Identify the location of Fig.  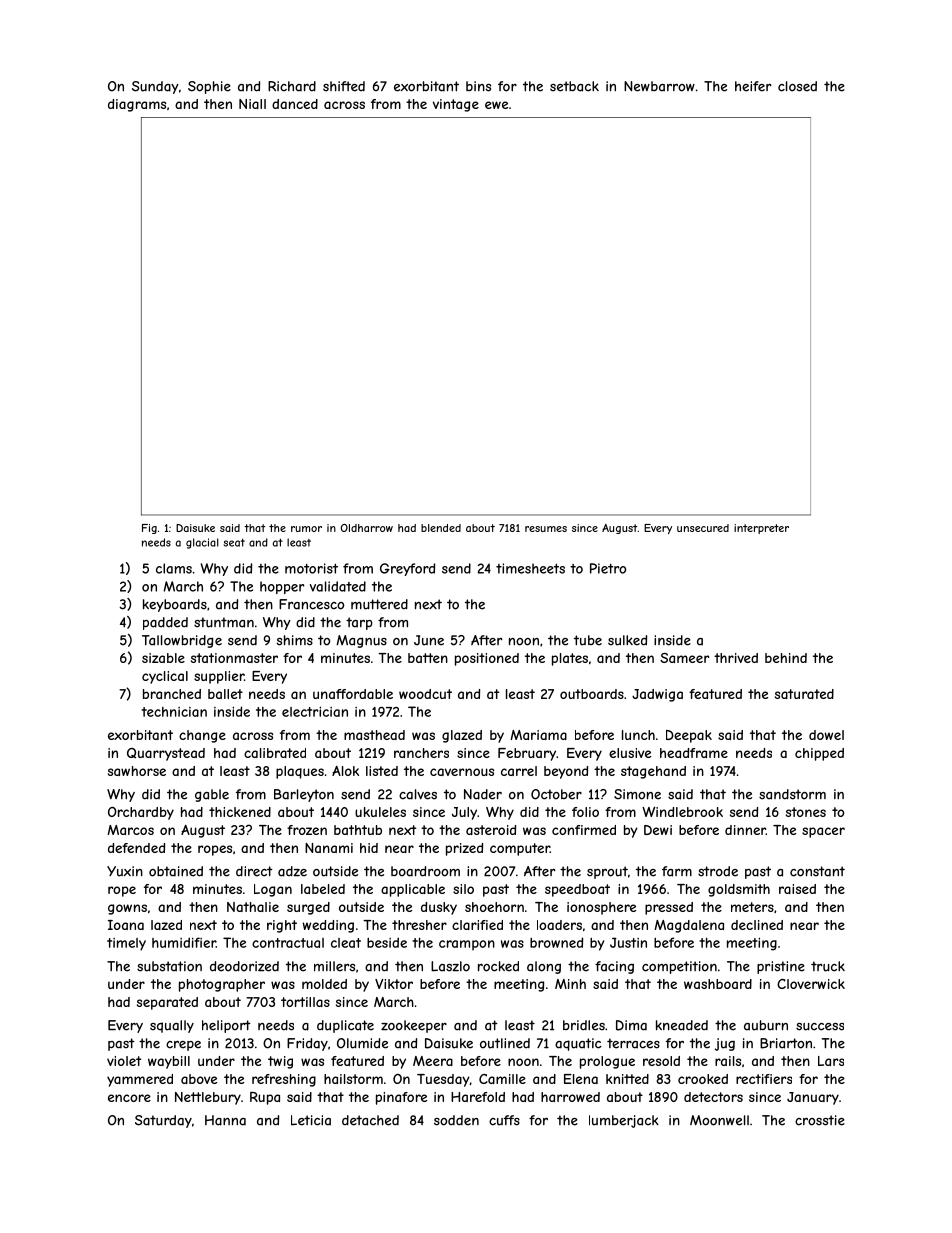
(149, 529).
